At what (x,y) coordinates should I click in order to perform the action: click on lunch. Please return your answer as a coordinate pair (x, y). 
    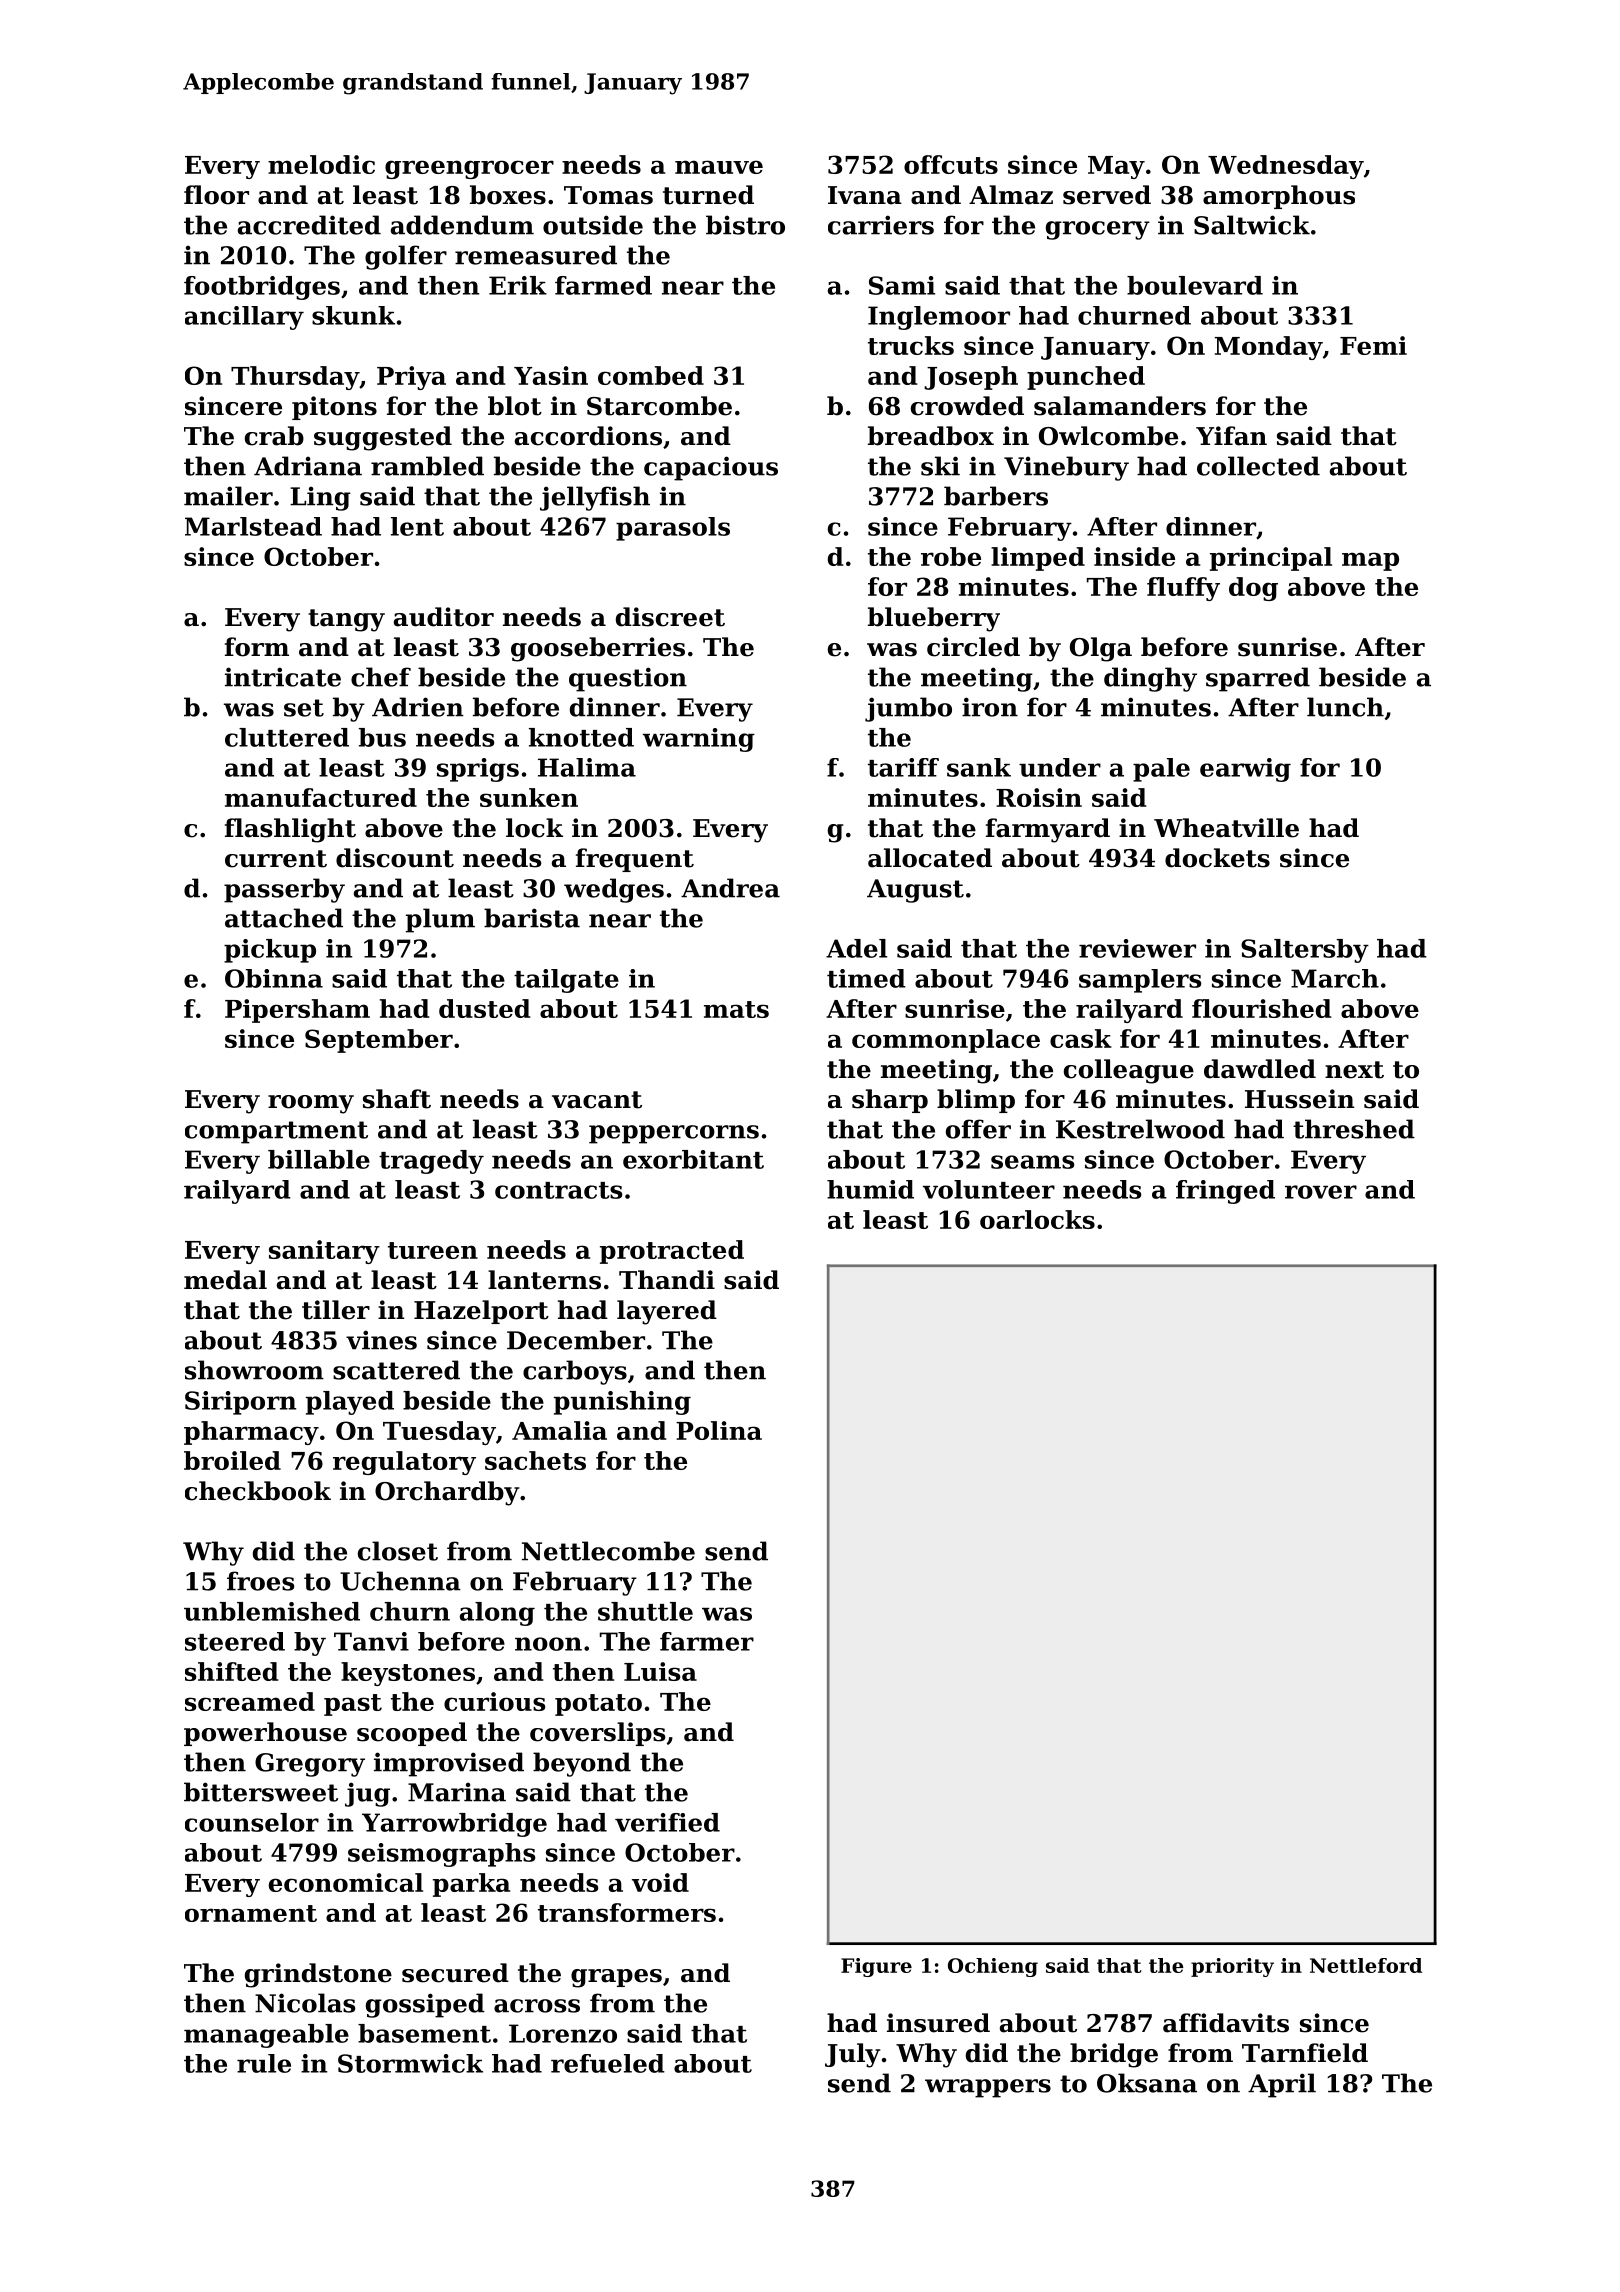
    Looking at the image, I should click on (1345, 707).
